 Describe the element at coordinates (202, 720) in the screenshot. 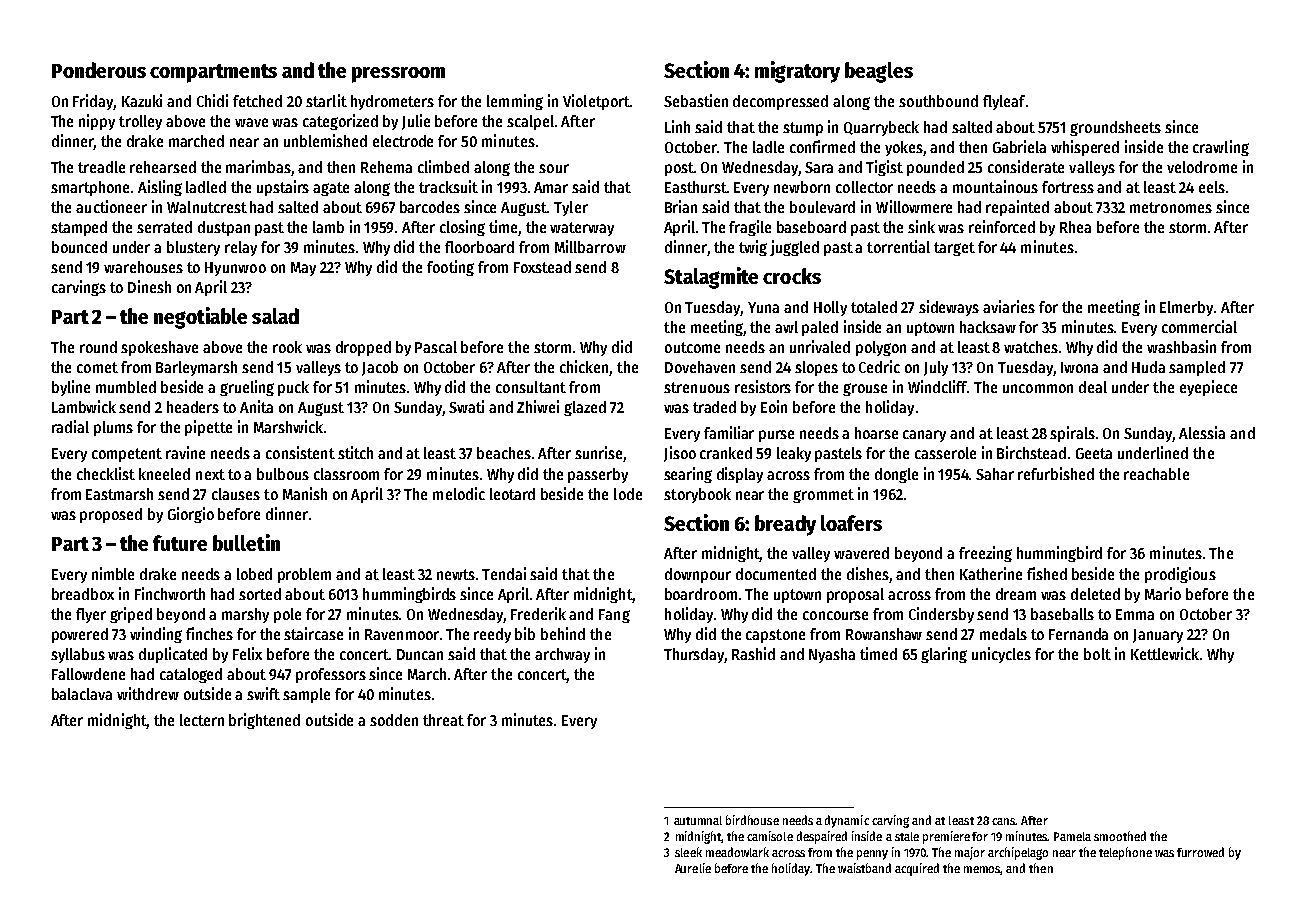

I see `lectern` at that location.
